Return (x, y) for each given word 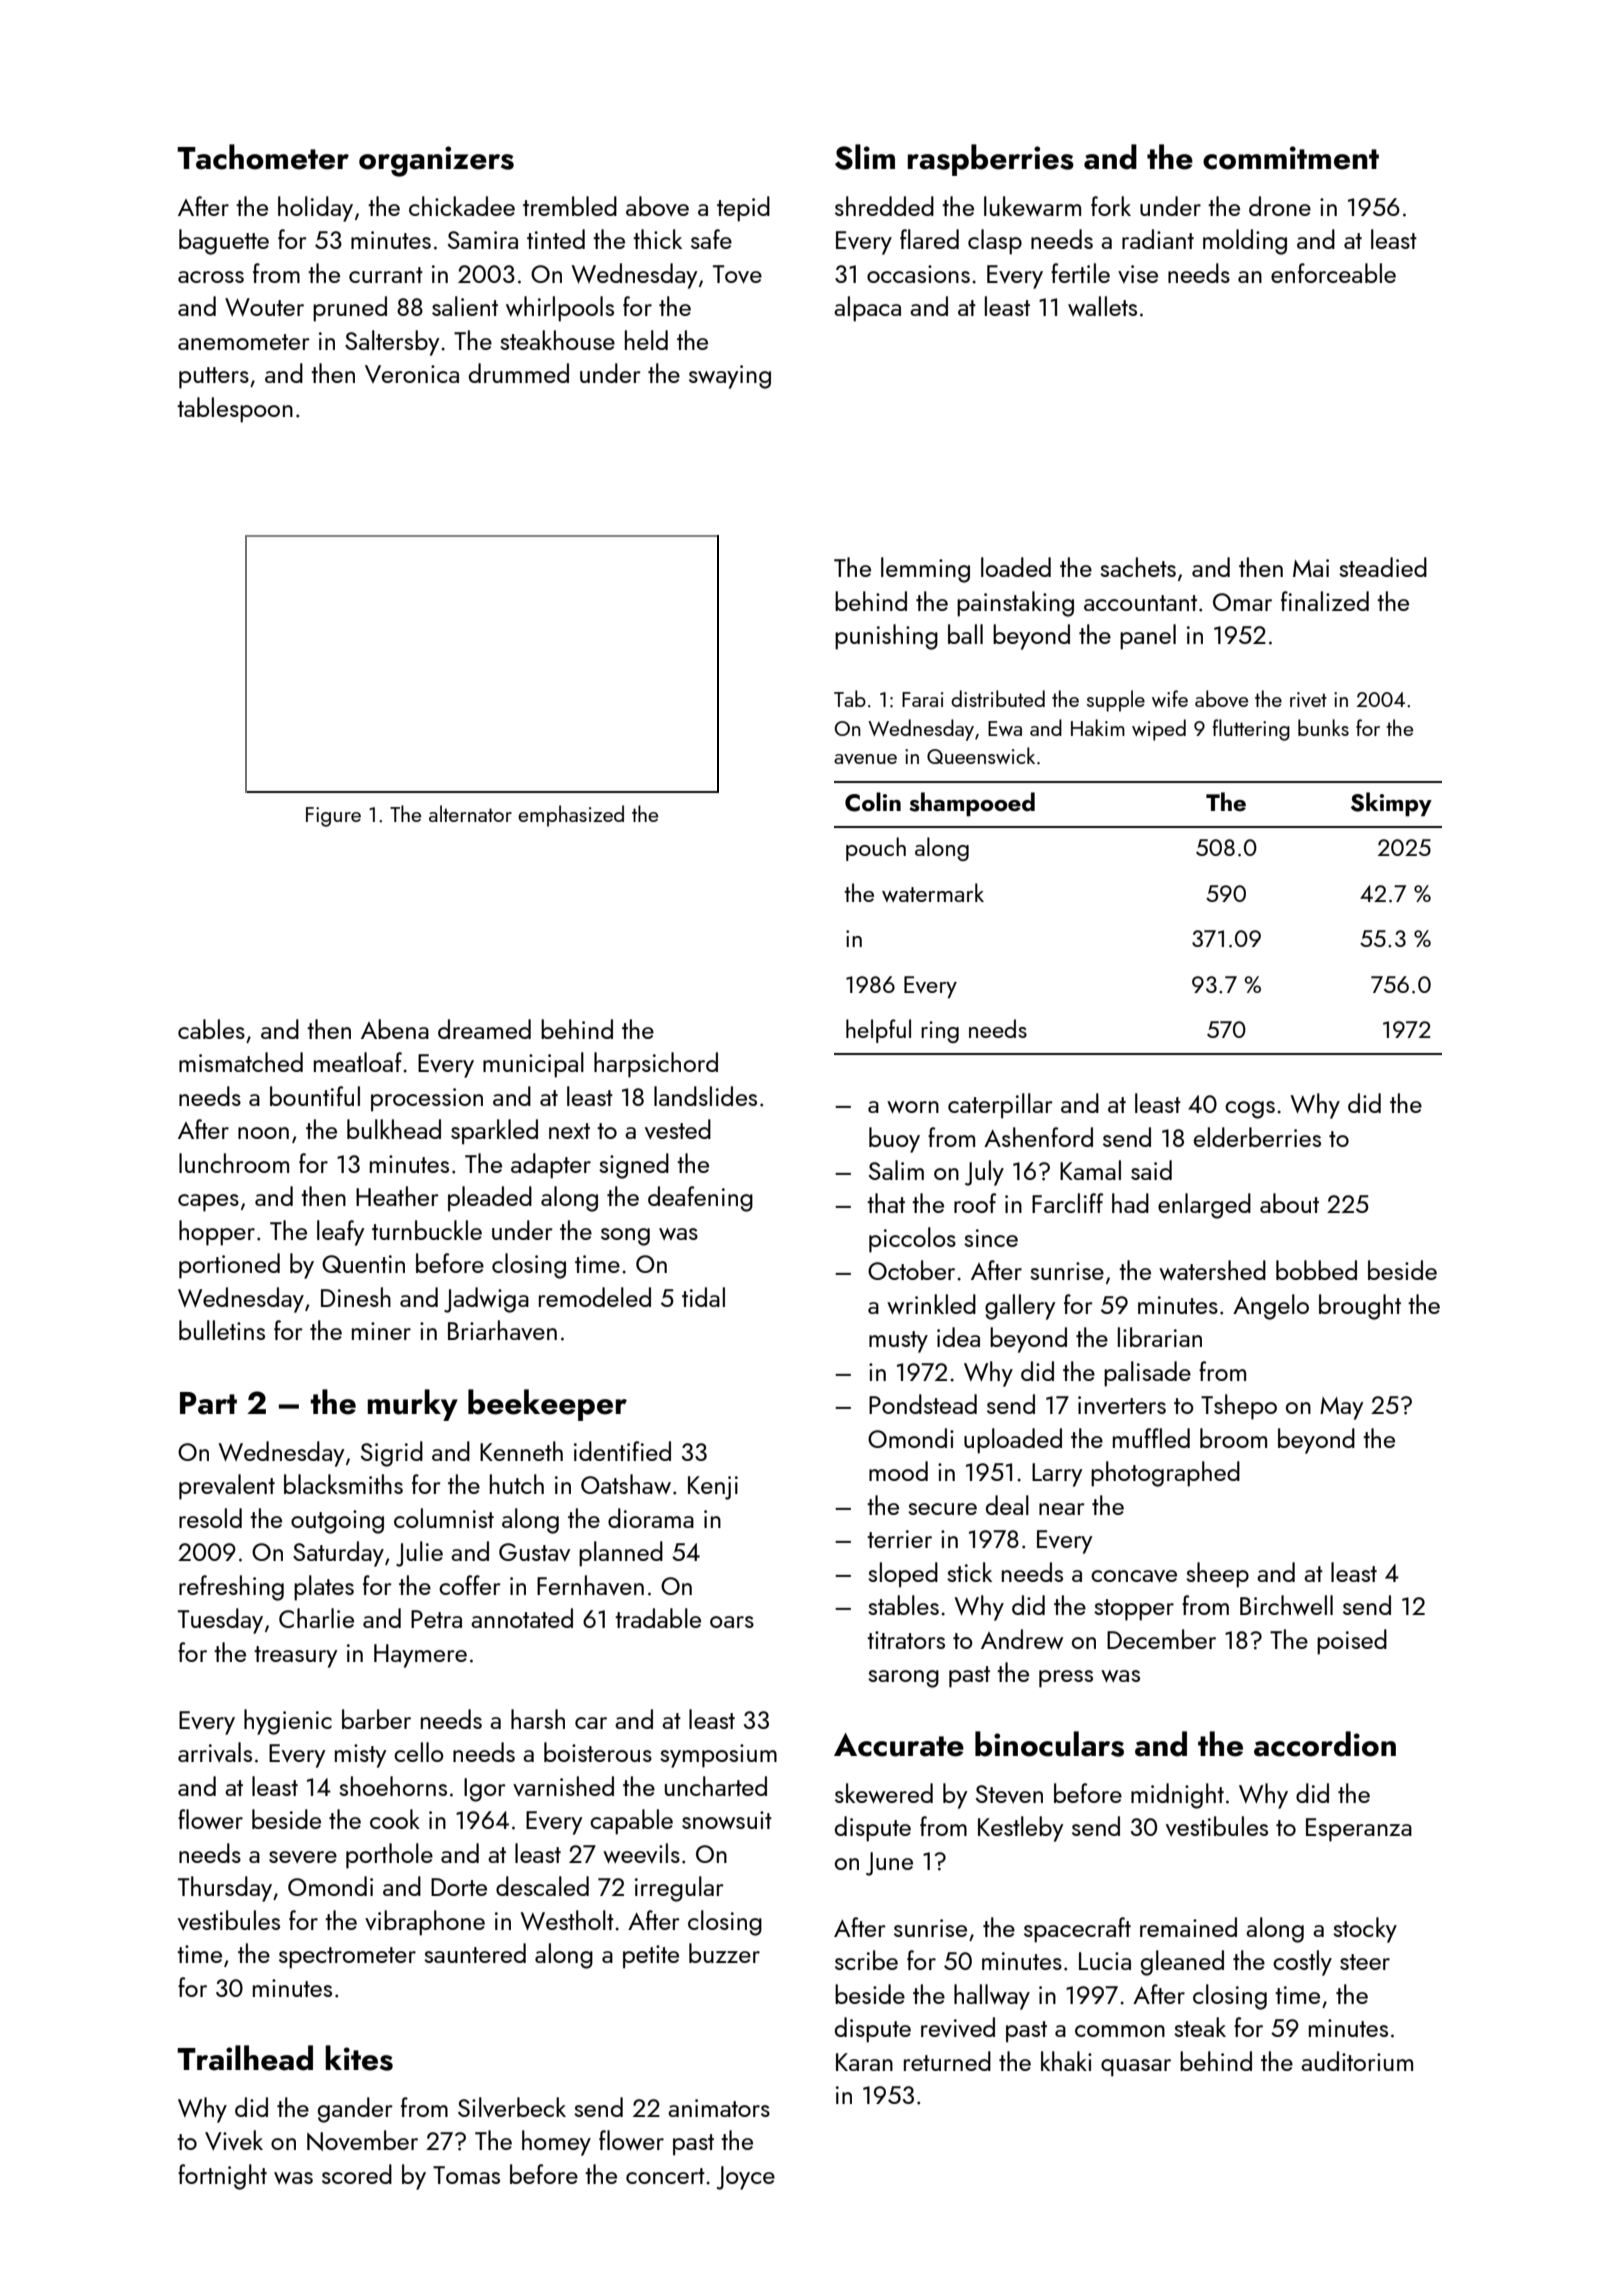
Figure (333, 817)
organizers (436, 161)
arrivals (215, 1752)
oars (732, 1622)
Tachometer (263, 157)
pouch (876, 849)
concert (665, 2176)
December (1161, 1639)
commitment (1291, 158)
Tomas (466, 2175)
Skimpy (1391, 804)
